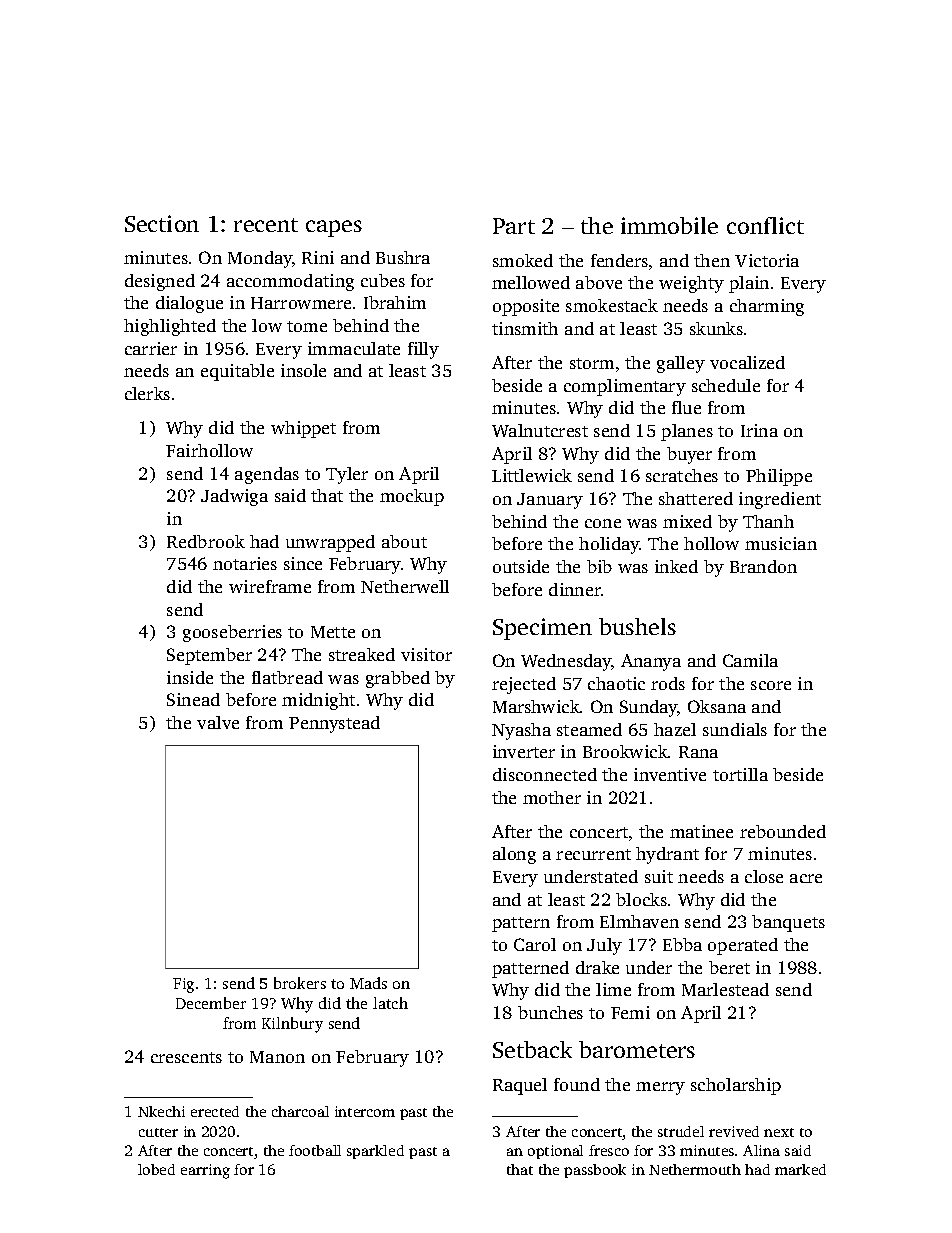 The image size is (952, 1233). Describe the element at coordinates (689, 455) in the page. I see `buyer` at that location.
